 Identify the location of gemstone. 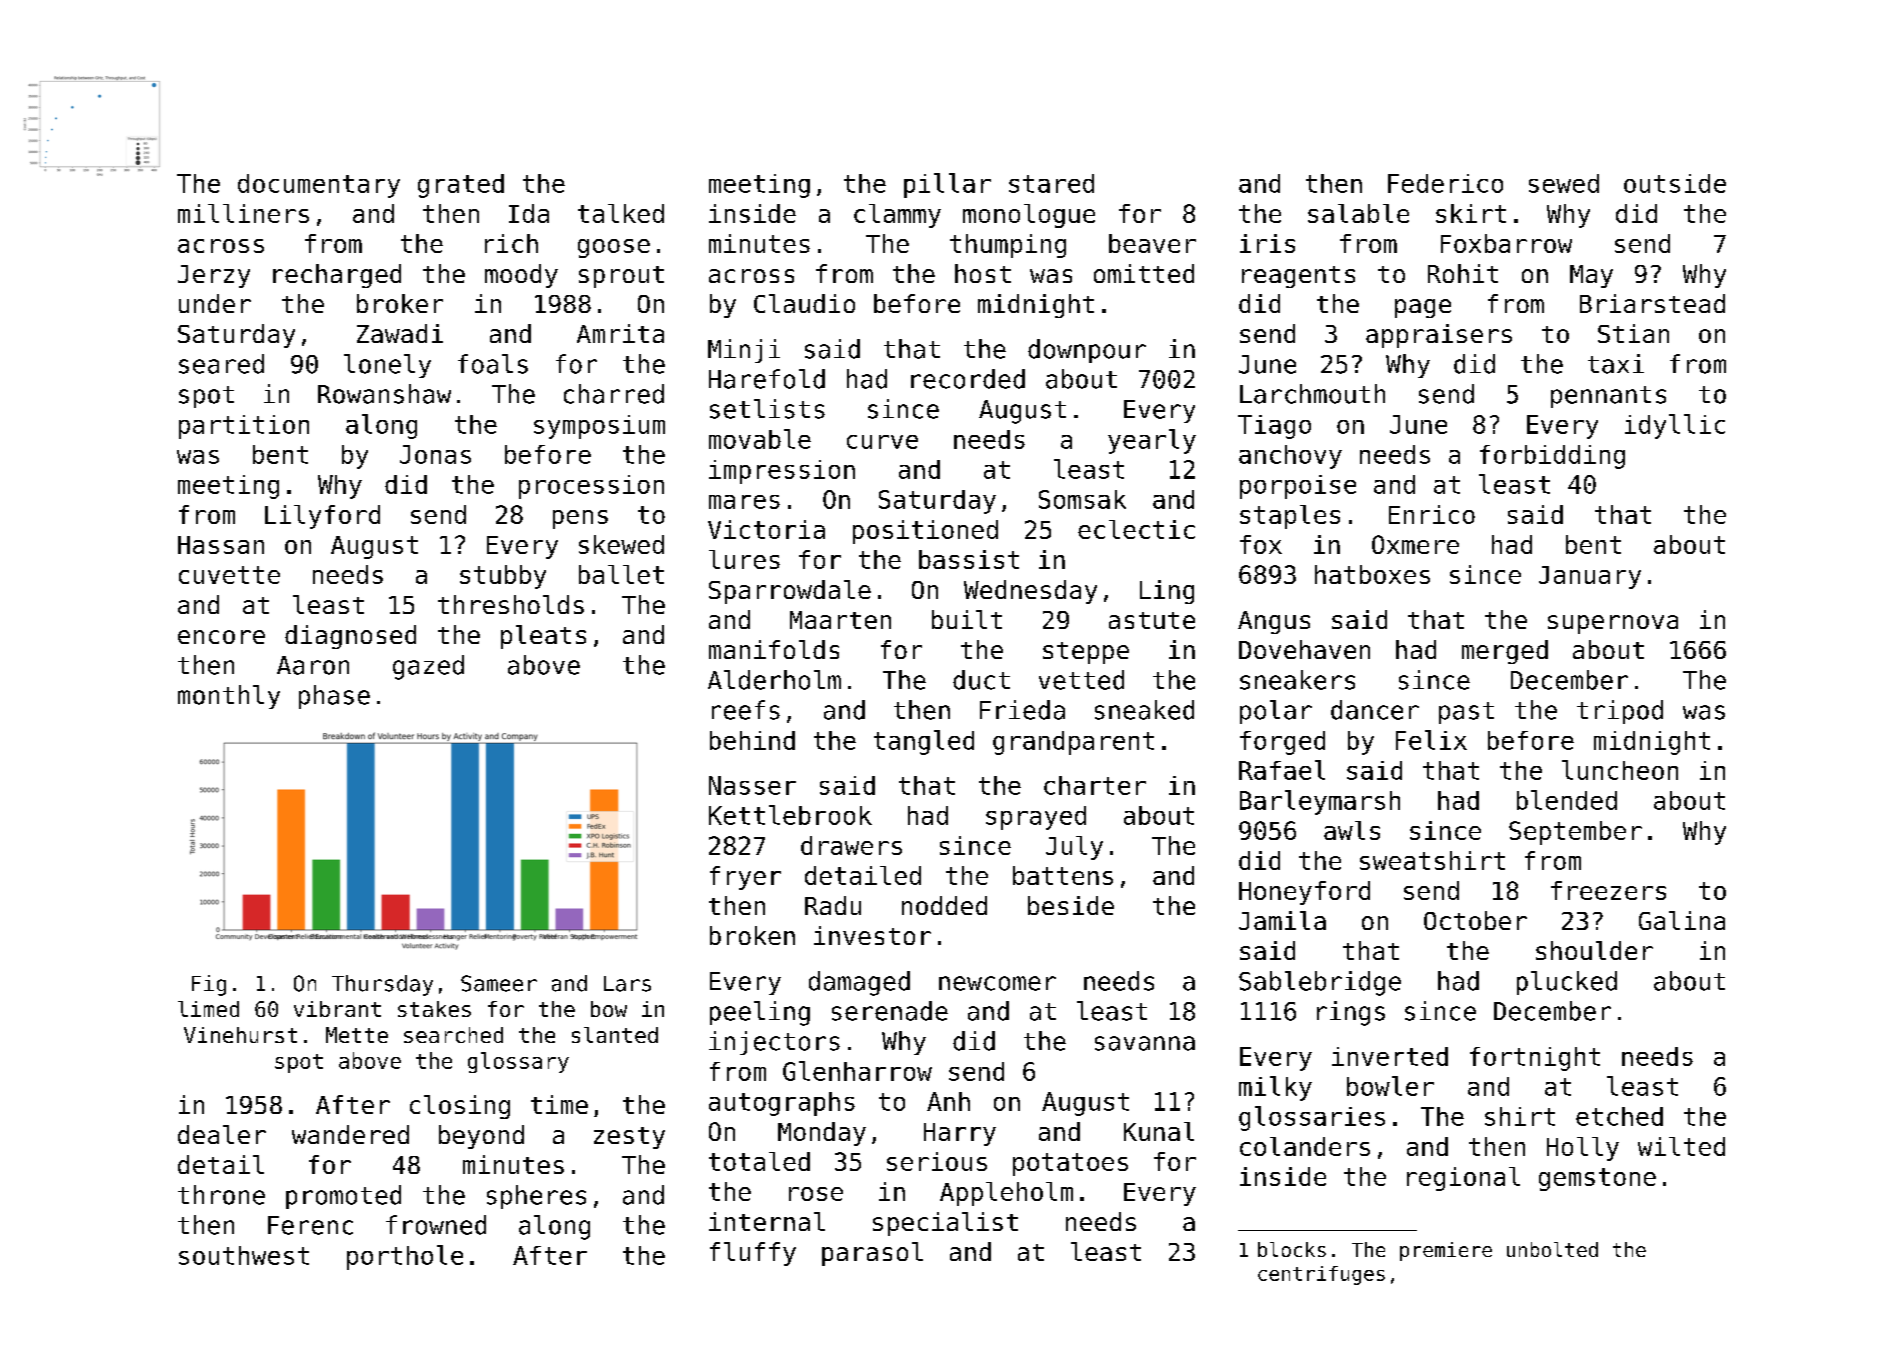
(1597, 1179).
